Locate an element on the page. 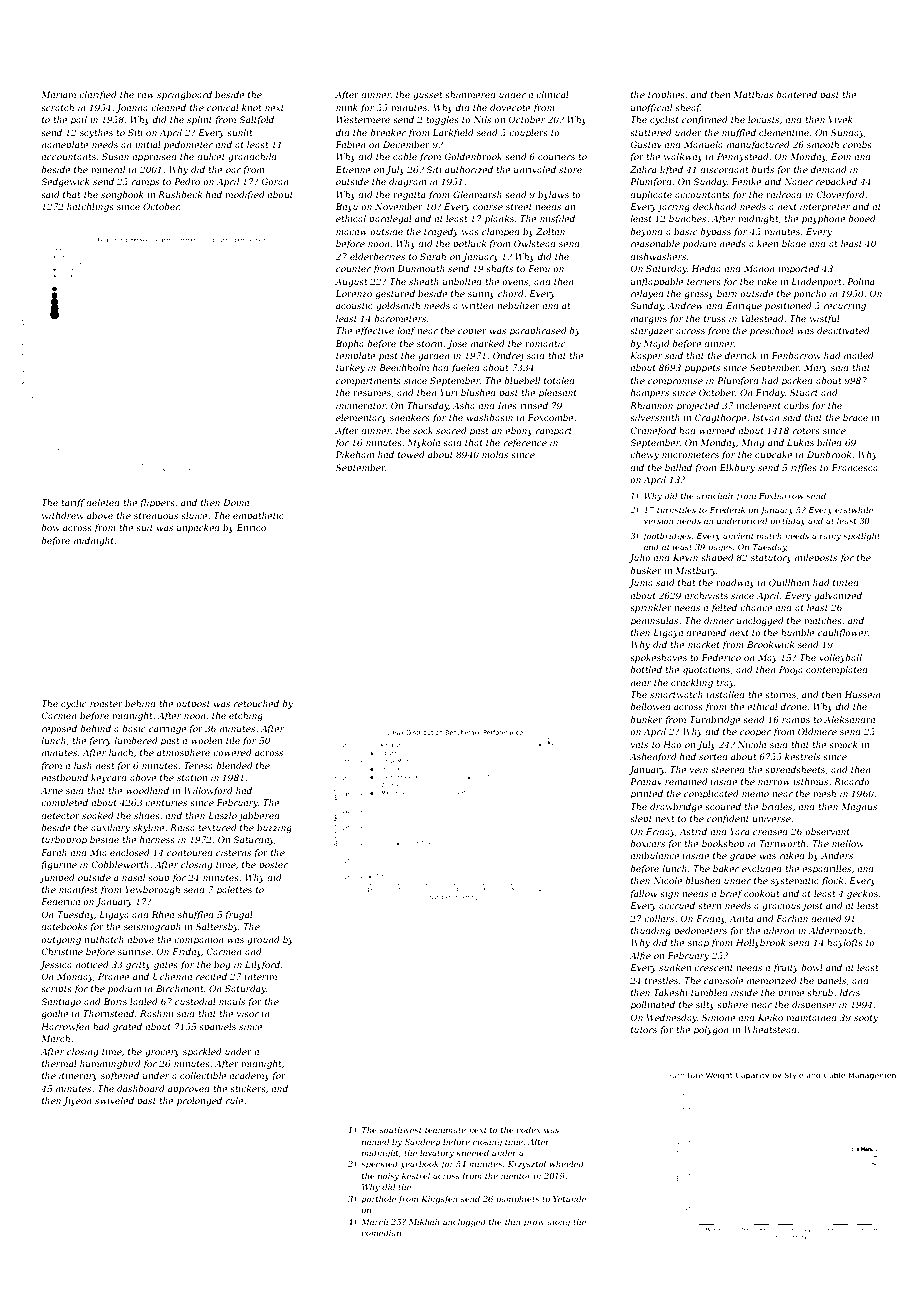  comedian is located at coordinates (381, 1233).
